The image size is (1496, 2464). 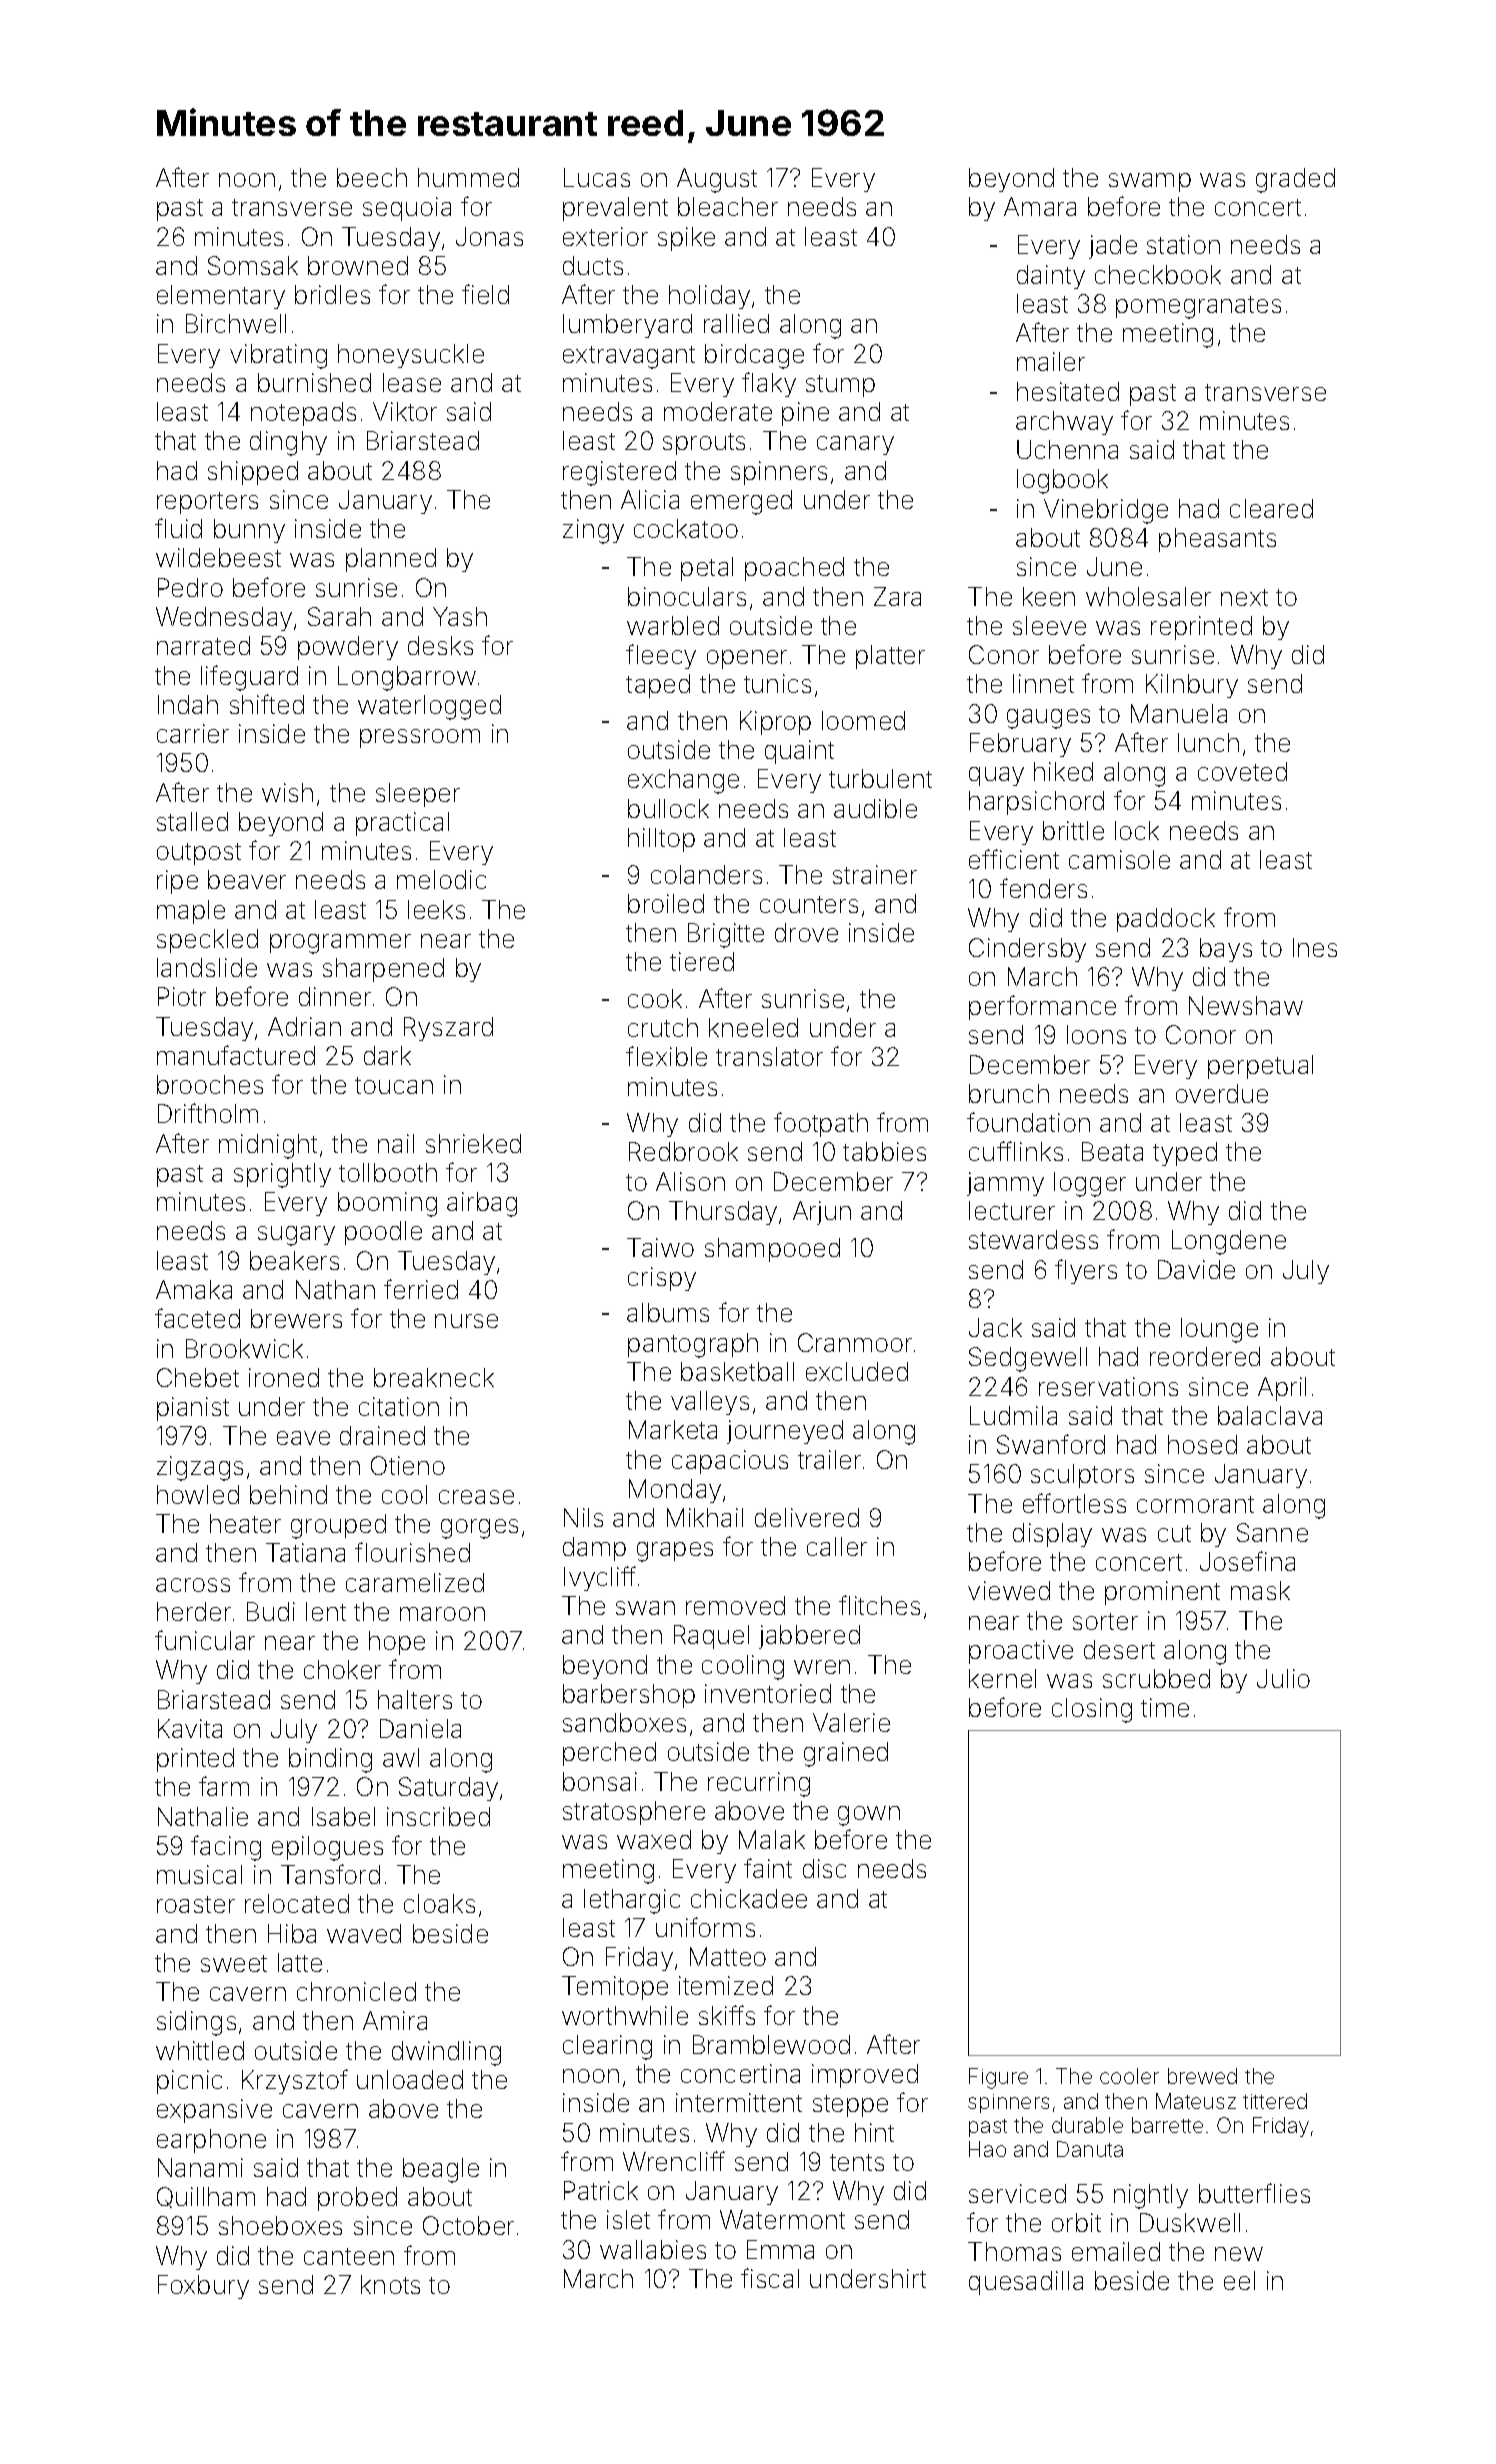 What do you see at coordinates (221, 297) in the document?
I see `elementary` at bounding box center [221, 297].
